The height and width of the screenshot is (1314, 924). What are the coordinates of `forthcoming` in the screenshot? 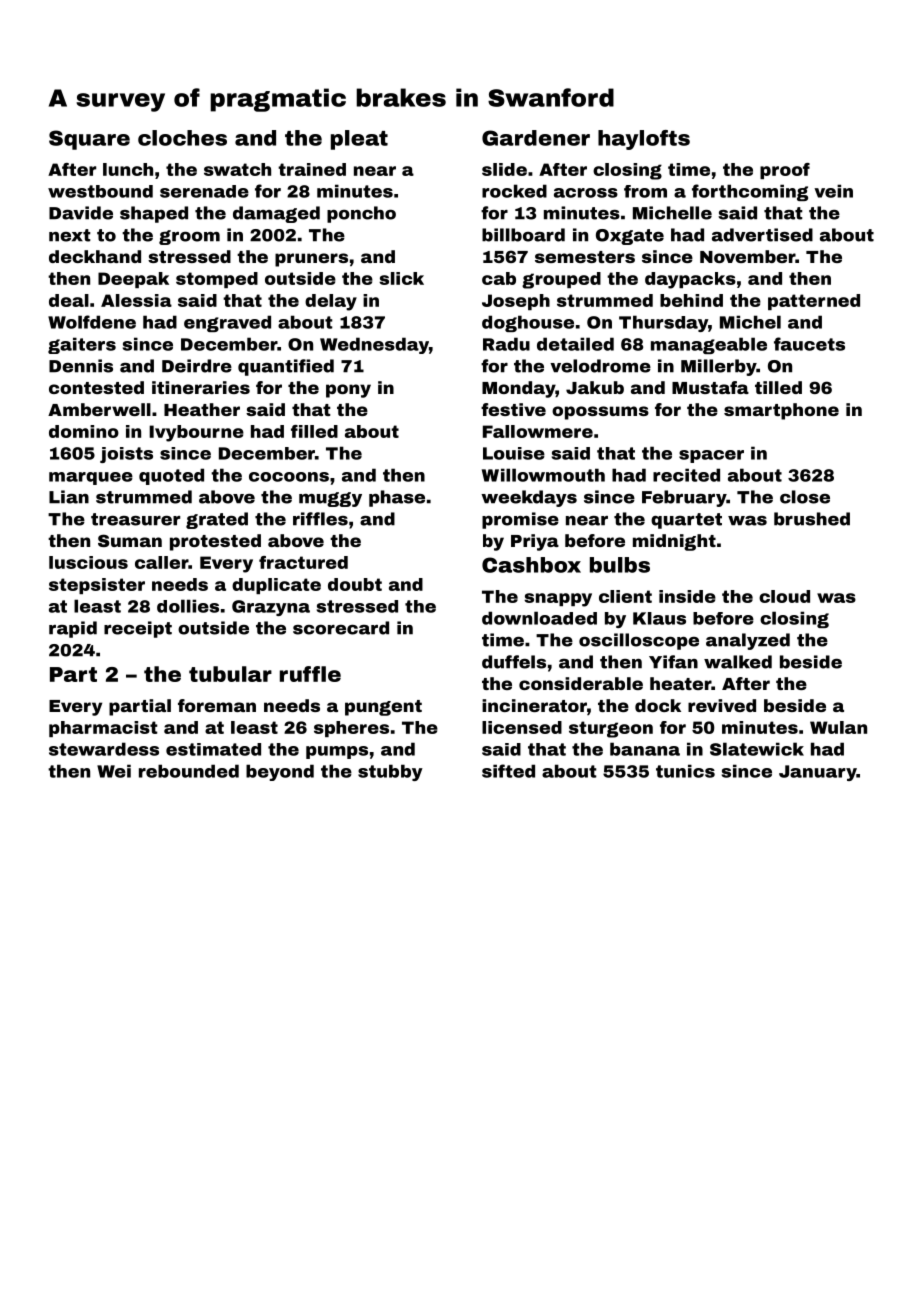 It's located at (750, 192).
